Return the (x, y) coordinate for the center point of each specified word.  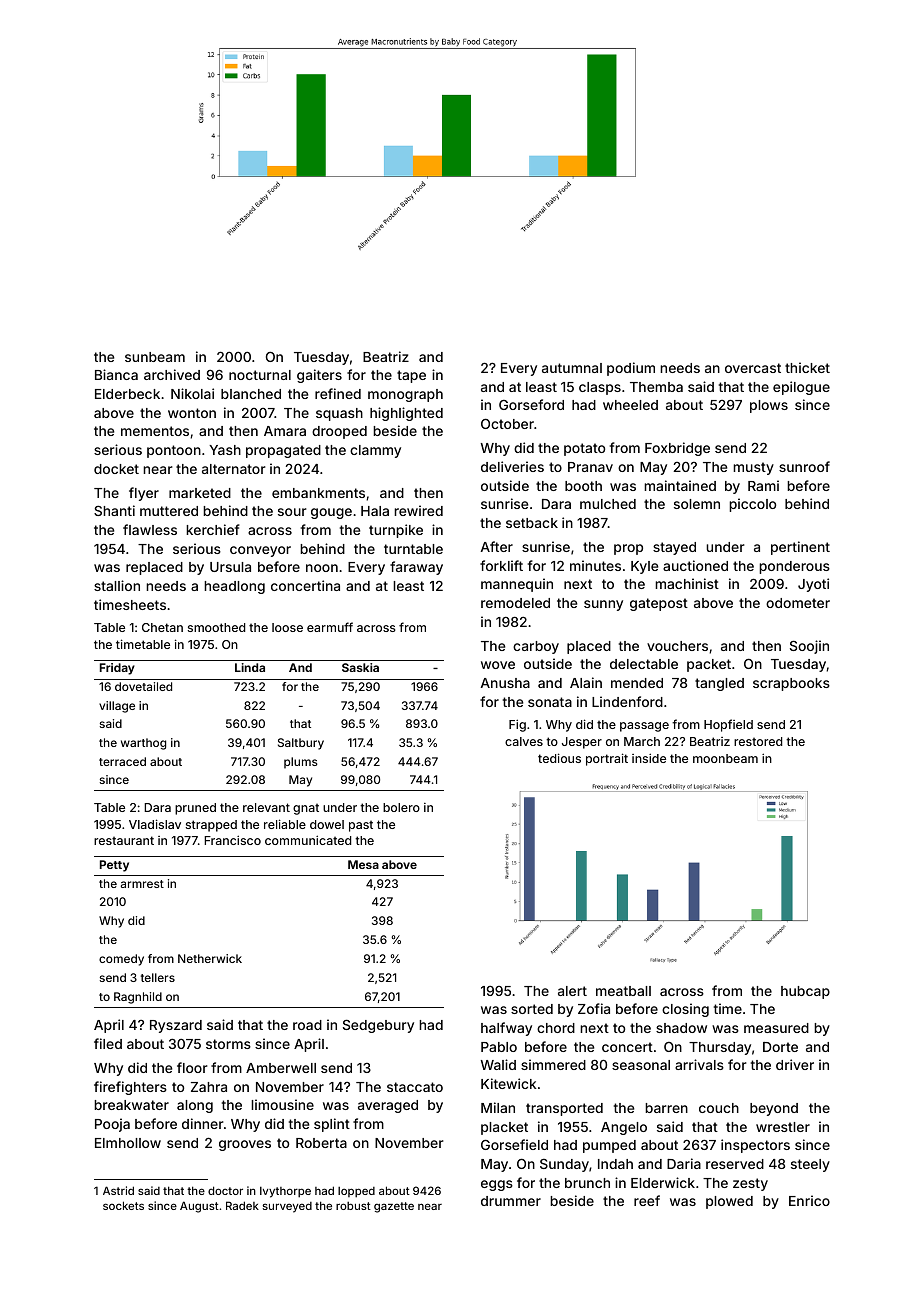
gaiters (319, 376)
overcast (753, 368)
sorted (532, 1009)
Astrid (118, 1190)
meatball (623, 991)
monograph (405, 395)
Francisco (232, 840)
